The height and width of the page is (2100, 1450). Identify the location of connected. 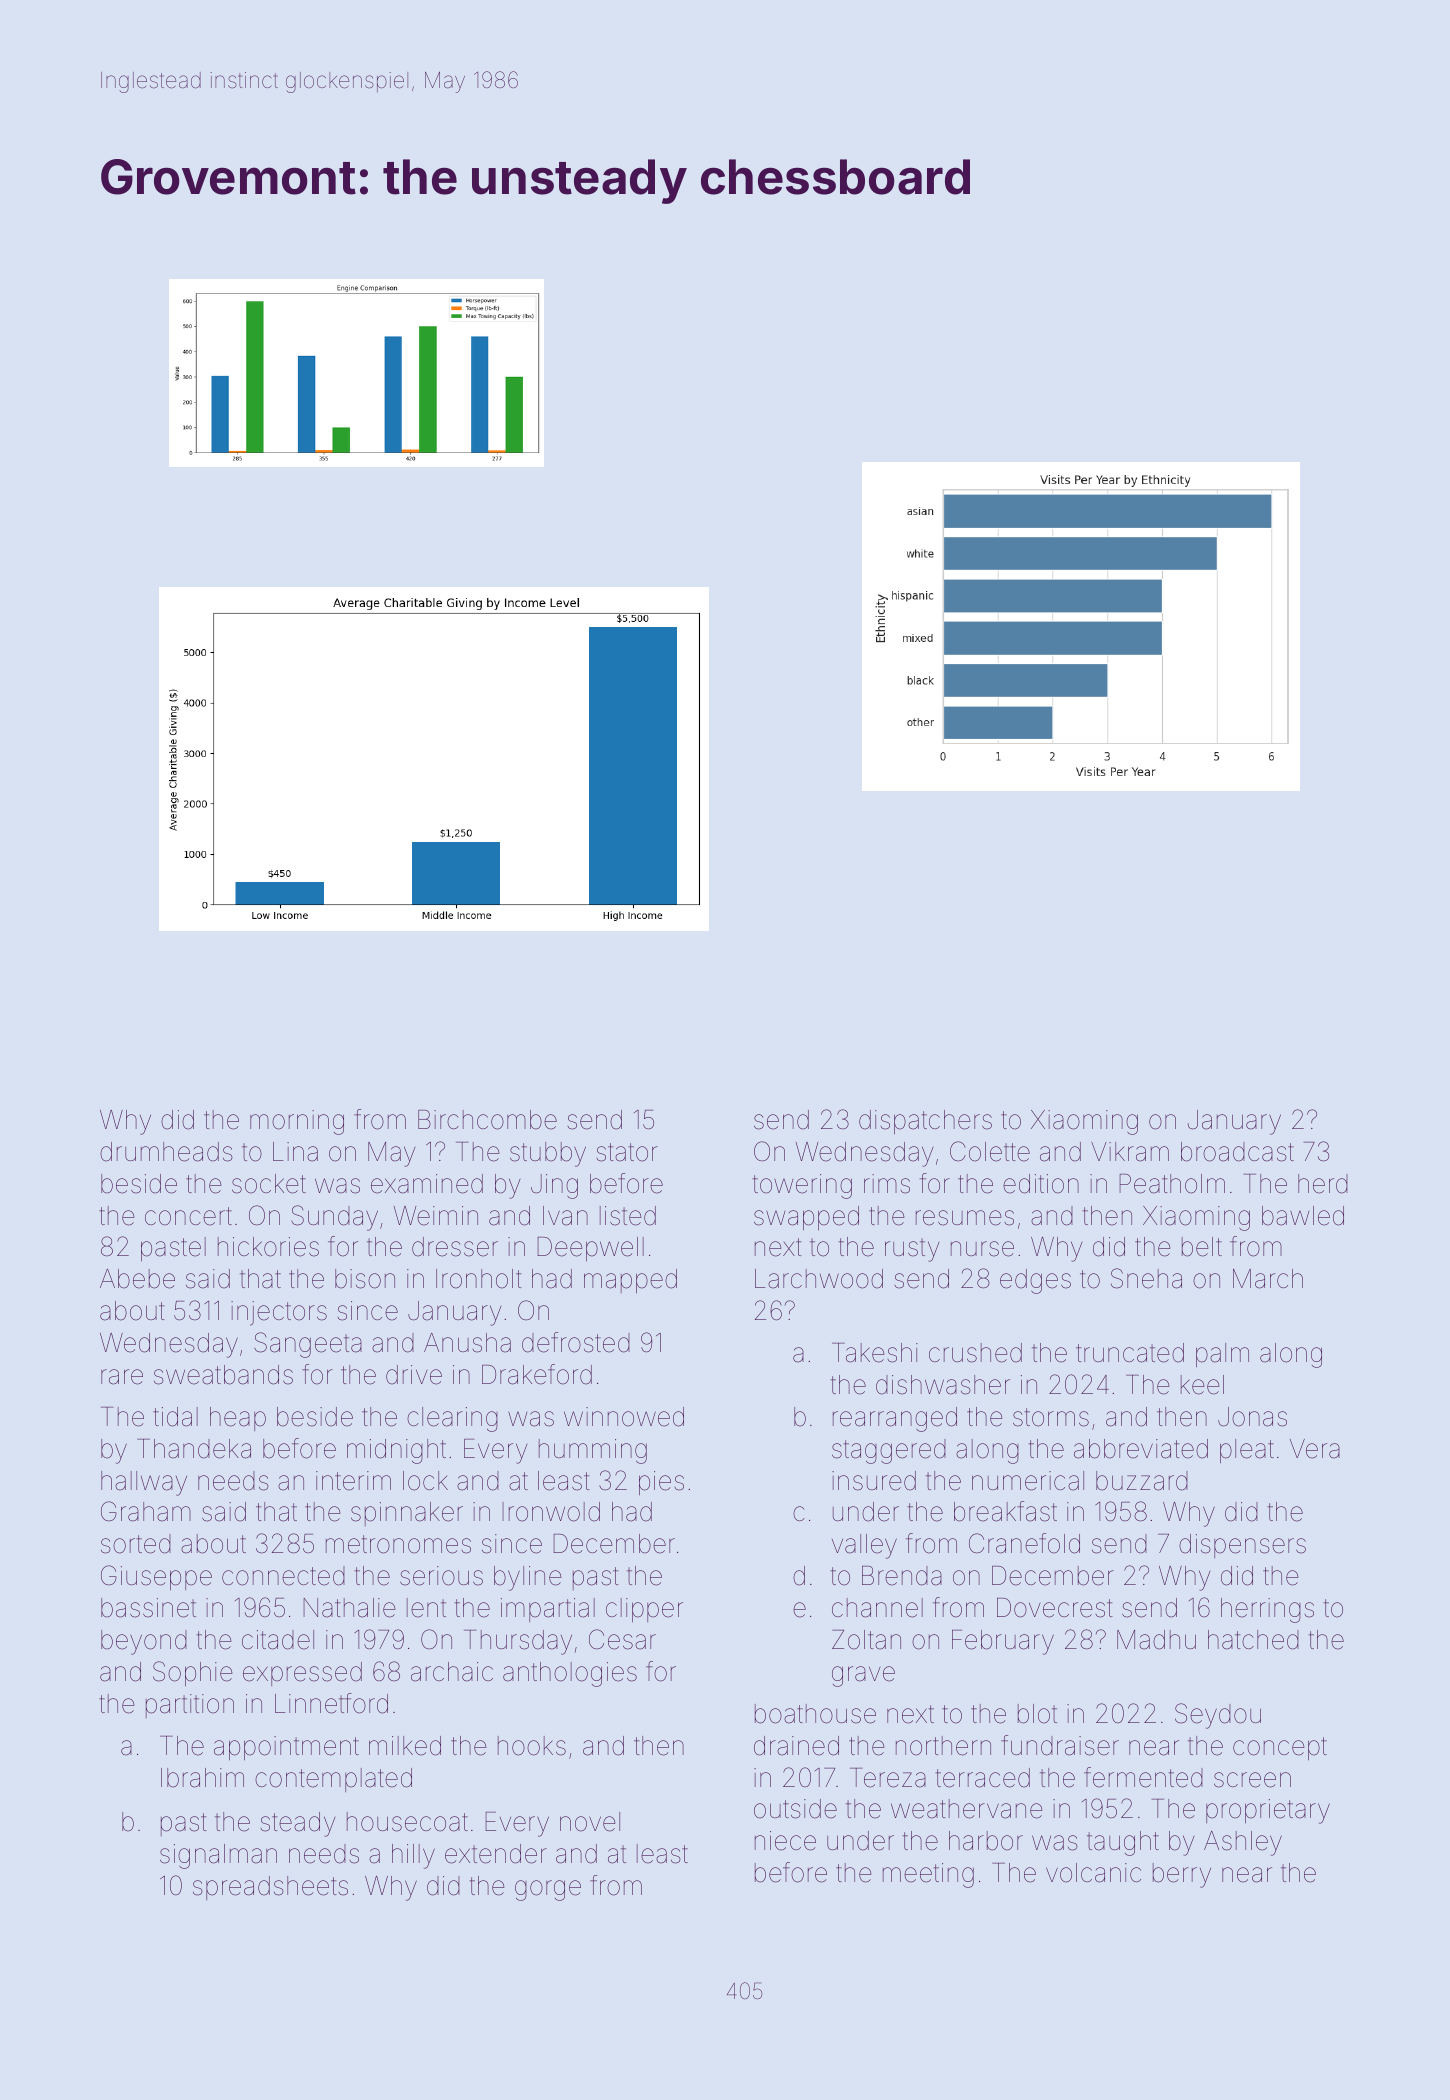
(283, 1576).
